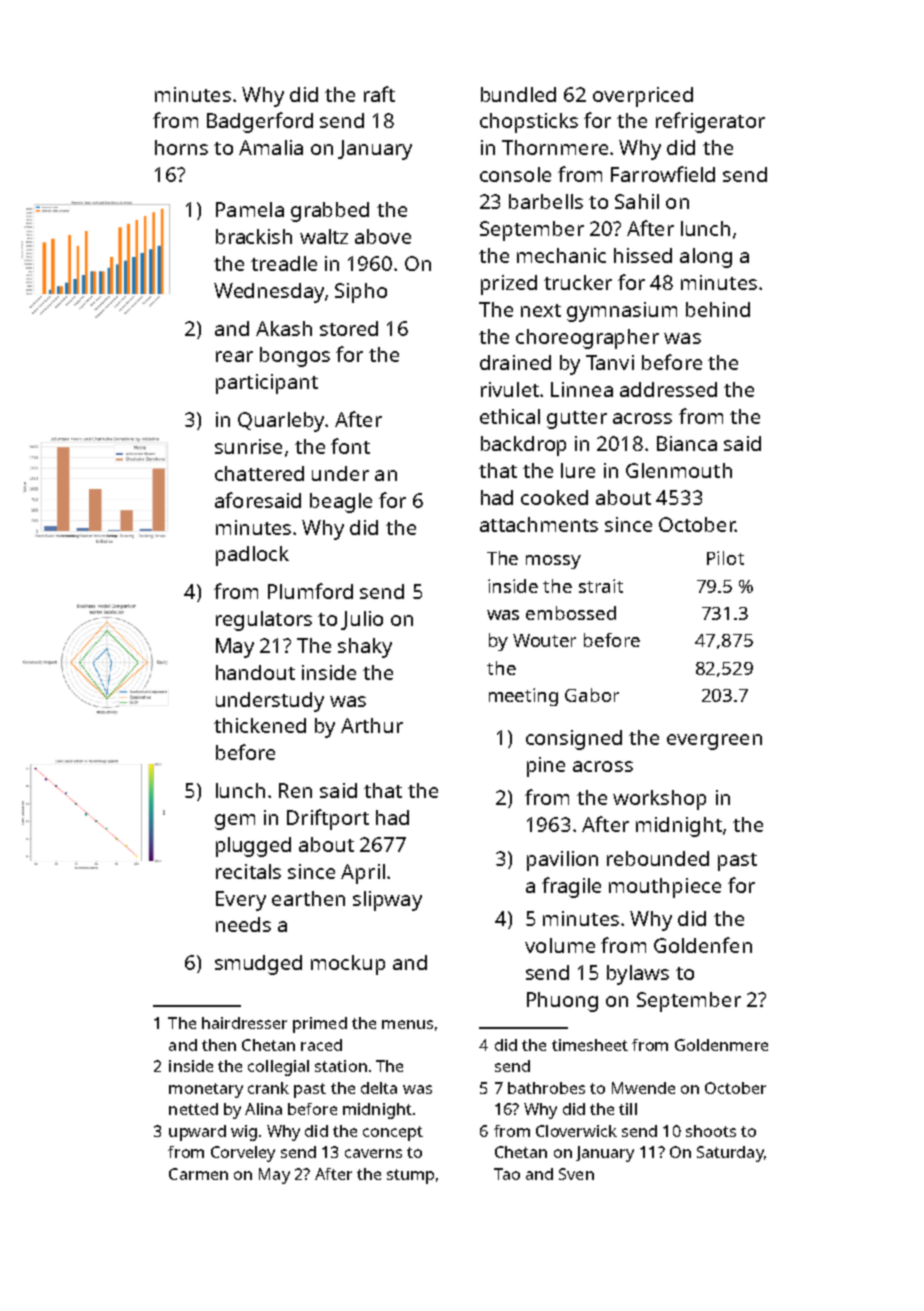  I want to click on collegial, so click(278, 1068).
